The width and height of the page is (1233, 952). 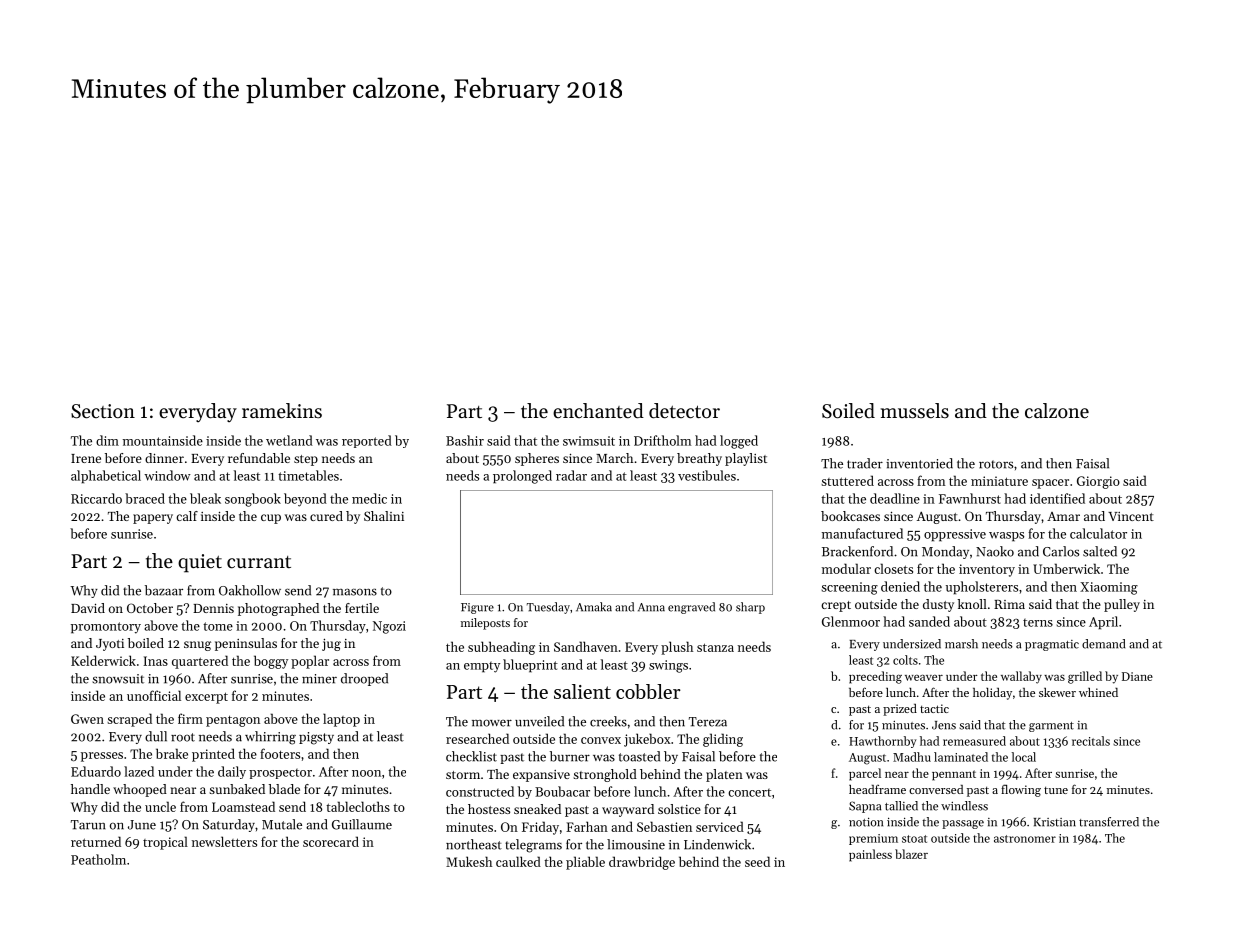 I want to click on stanza, so click(x=715, y=647).
